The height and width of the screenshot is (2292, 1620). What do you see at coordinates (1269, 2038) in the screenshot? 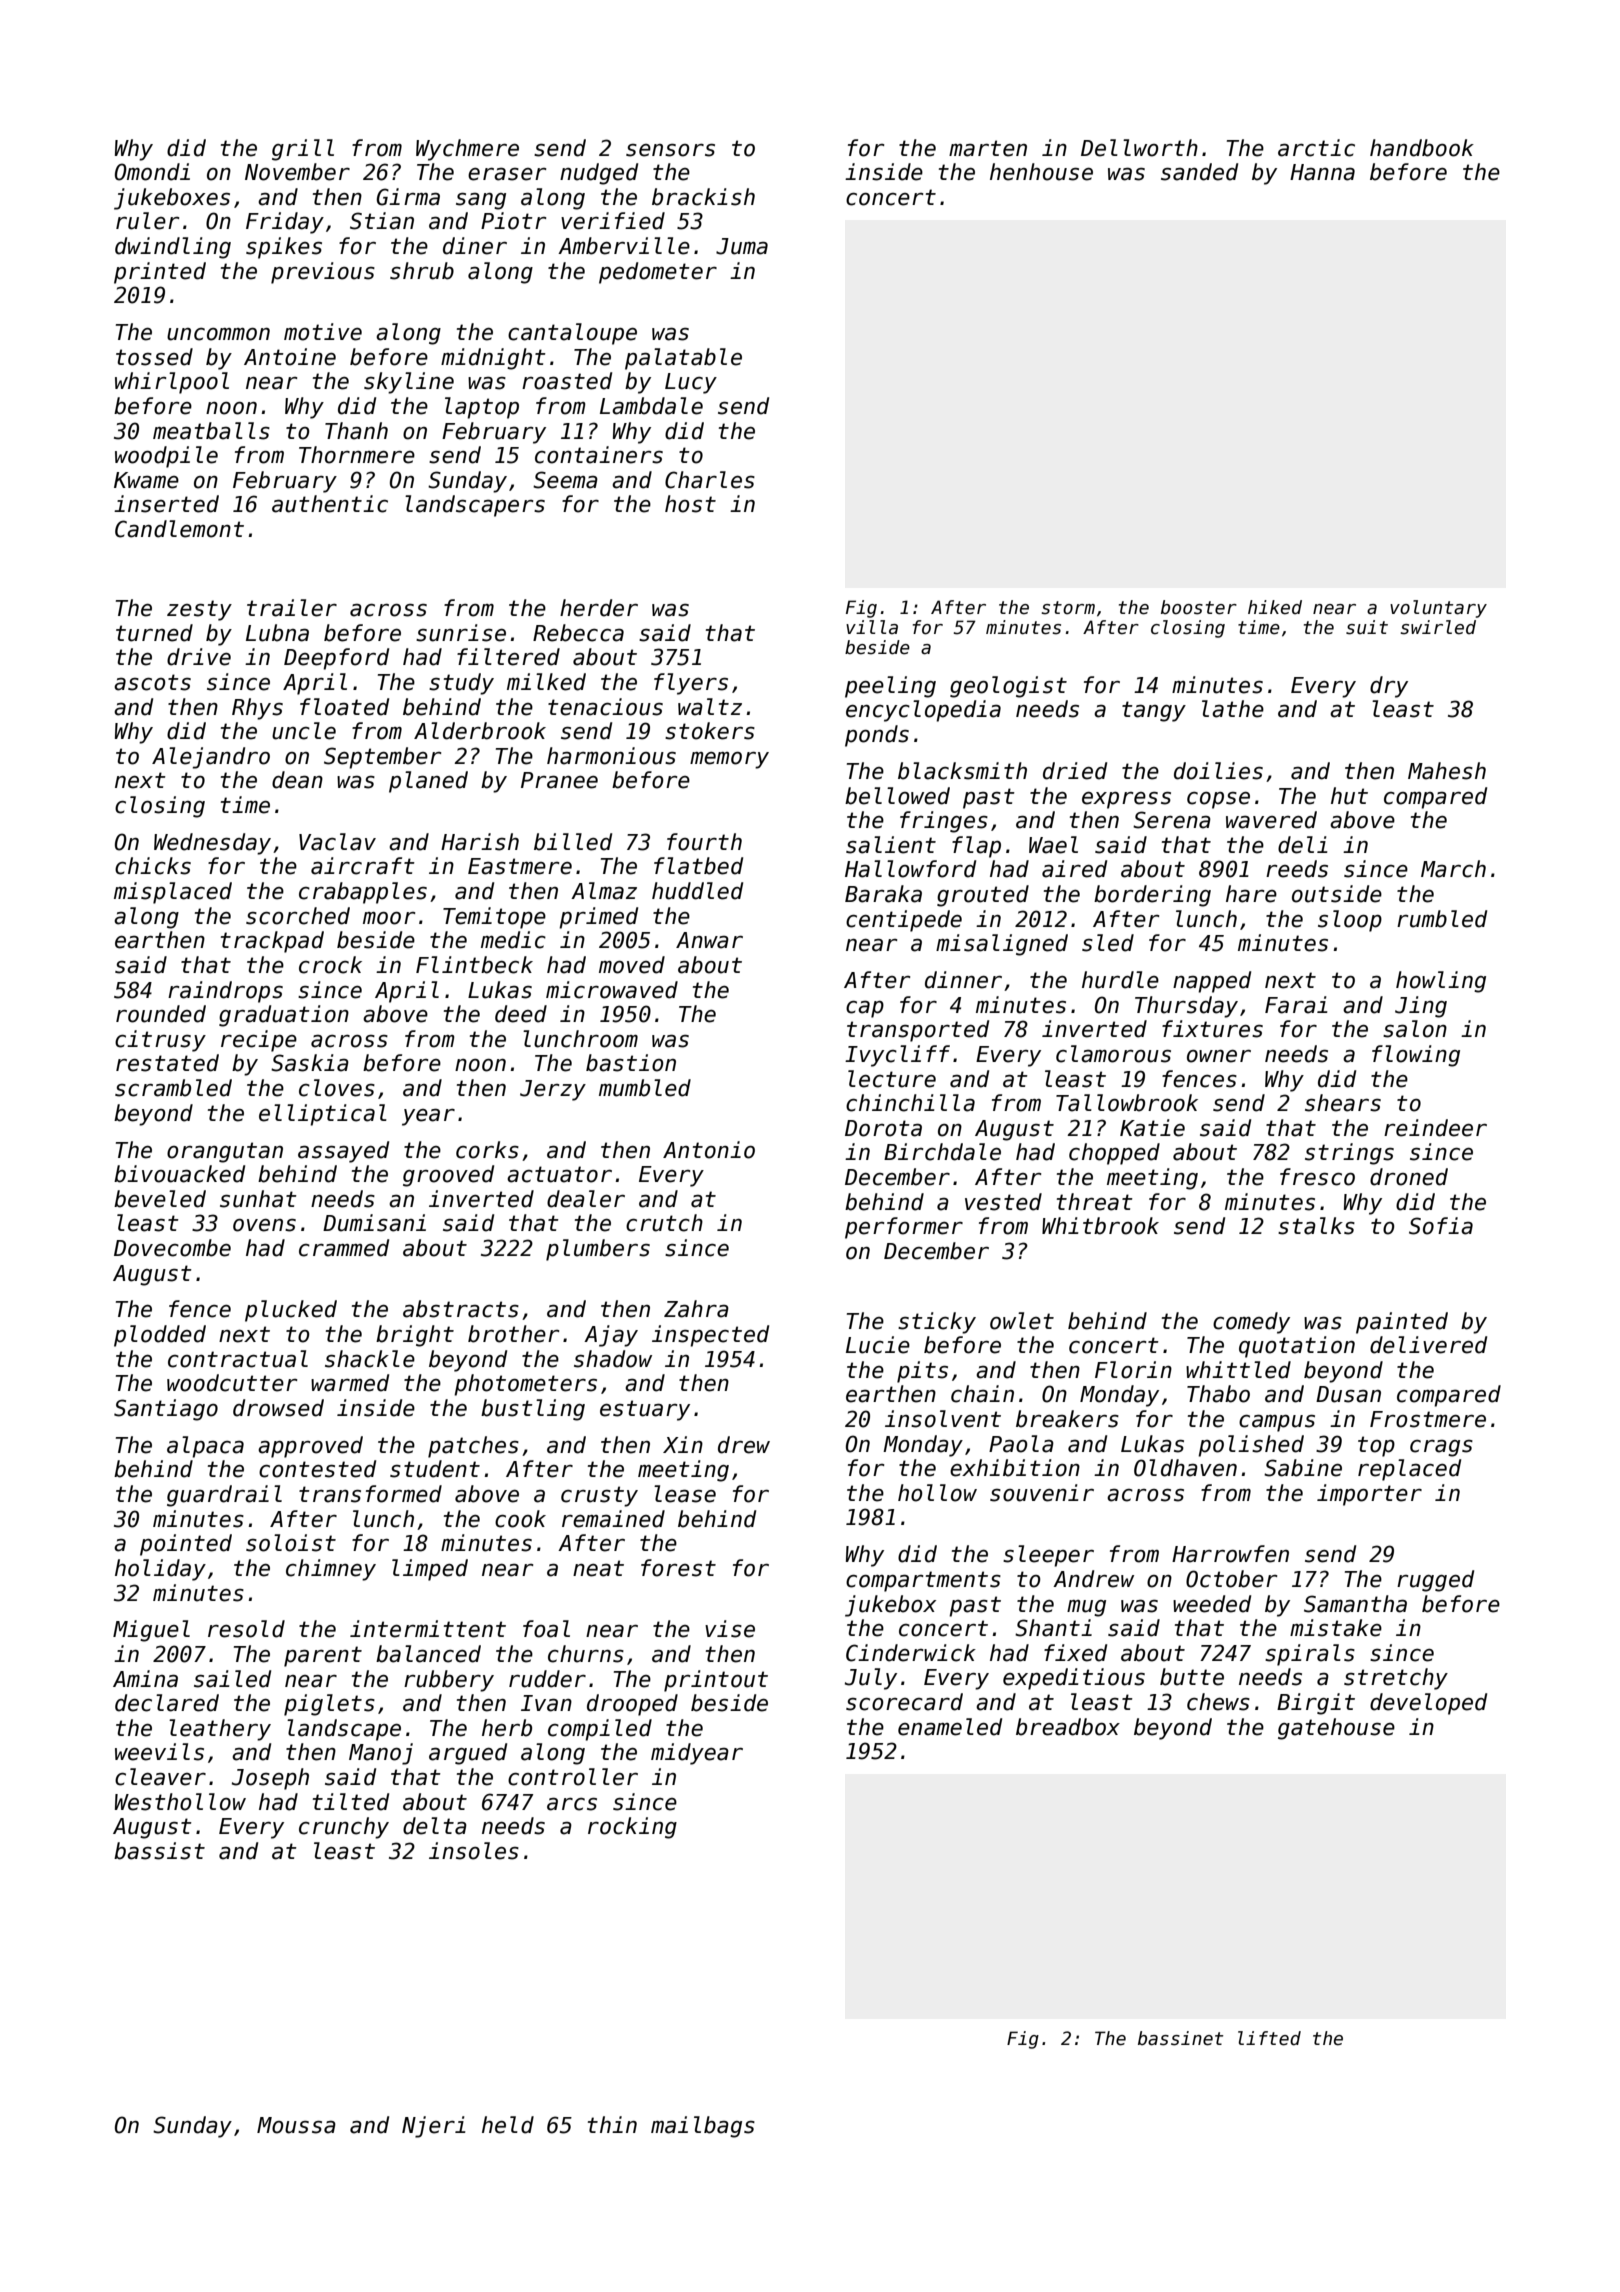
I see `lifted` at bounding box center [1269, 2038].
